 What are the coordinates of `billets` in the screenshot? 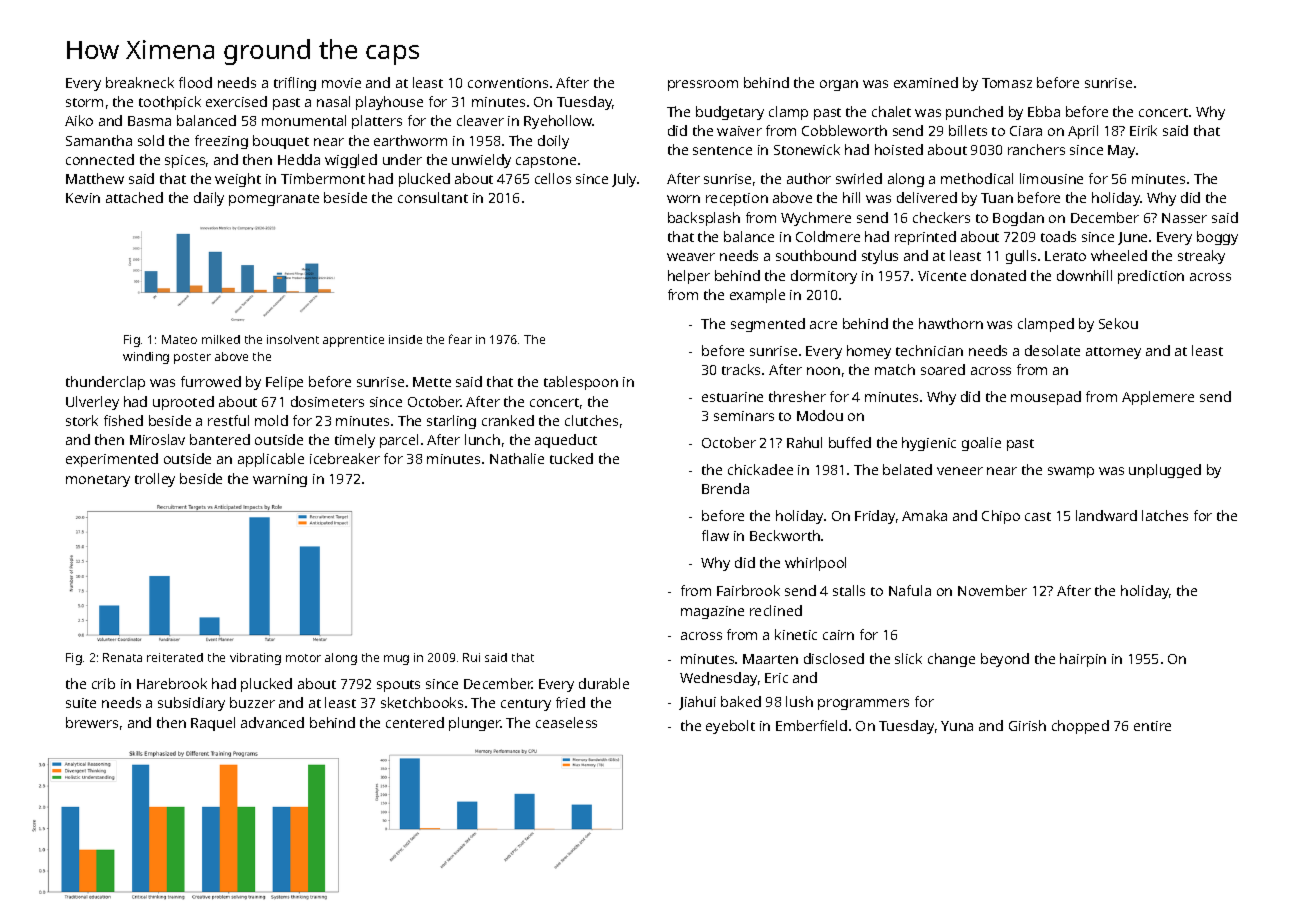 It's located at (968, 130).
